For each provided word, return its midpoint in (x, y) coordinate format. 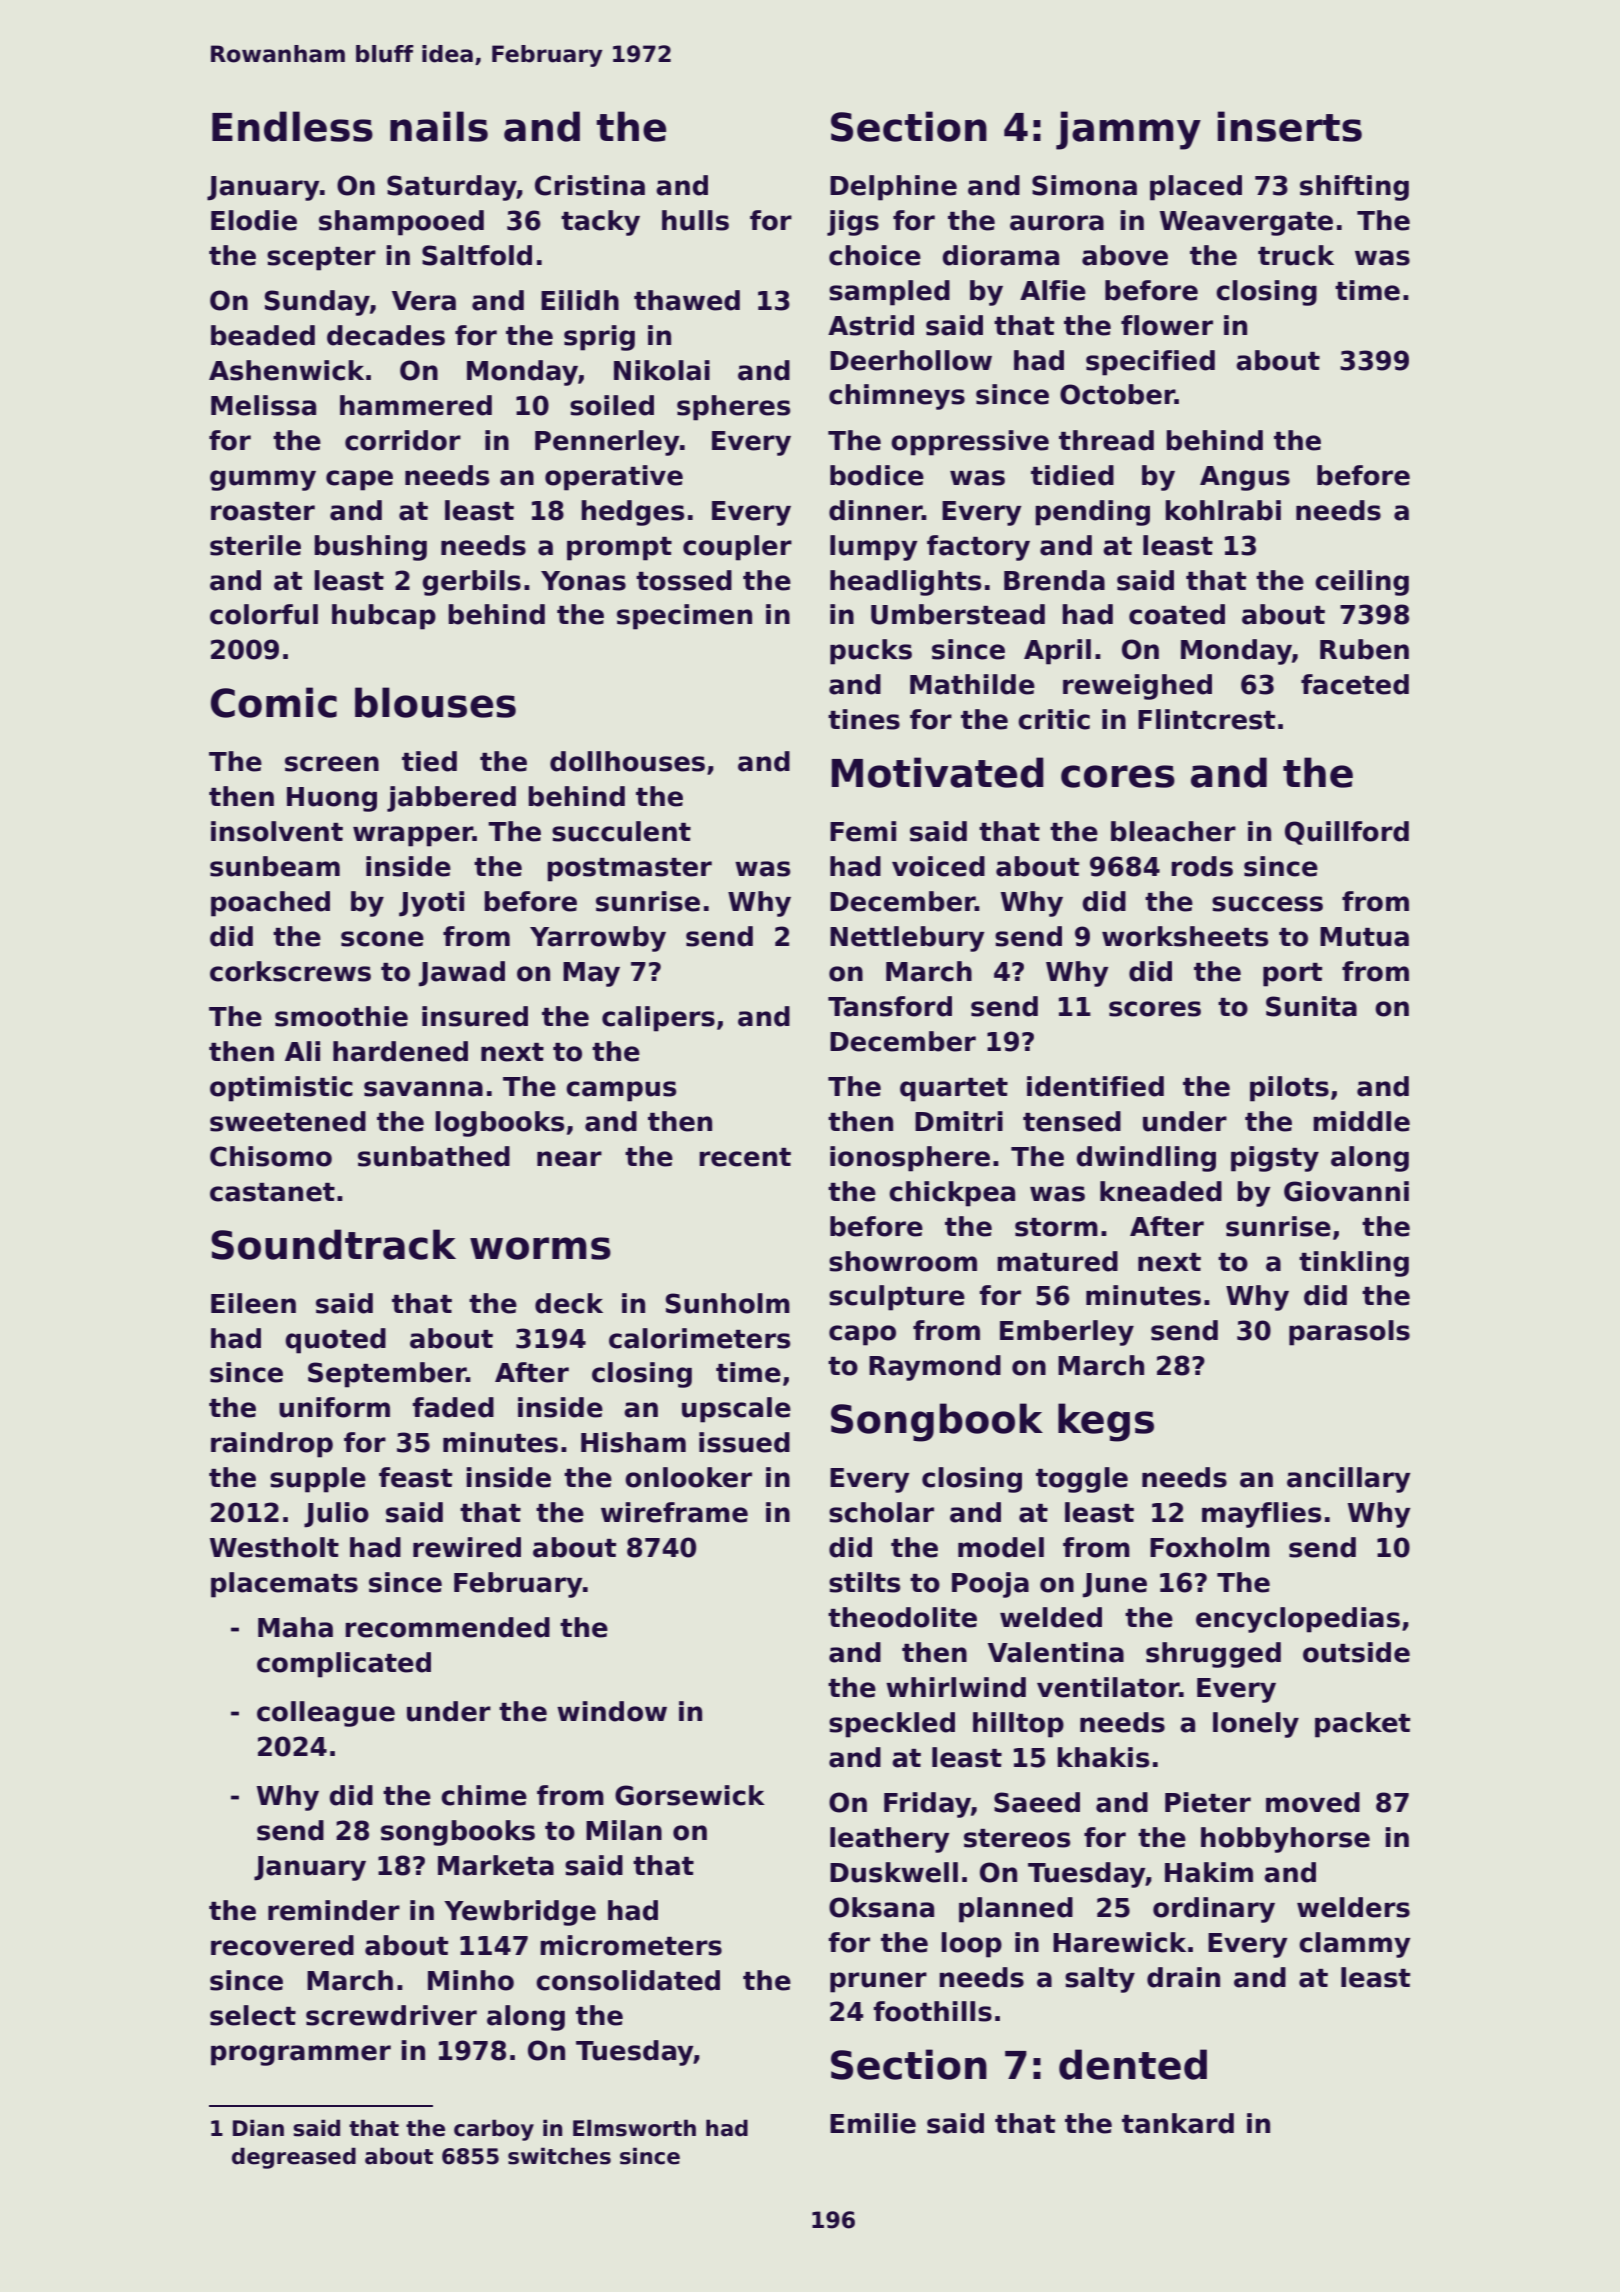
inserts (1290, 126)
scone (382, 939)
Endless (292, 126)
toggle (1082, 1480)
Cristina (590, 185)
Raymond (935, 1368)
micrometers (631, 1945)
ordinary (1214, 1910)
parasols (1349, 1333)
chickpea (952, 1194)
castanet (272, 1192)
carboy (494, 2130)
